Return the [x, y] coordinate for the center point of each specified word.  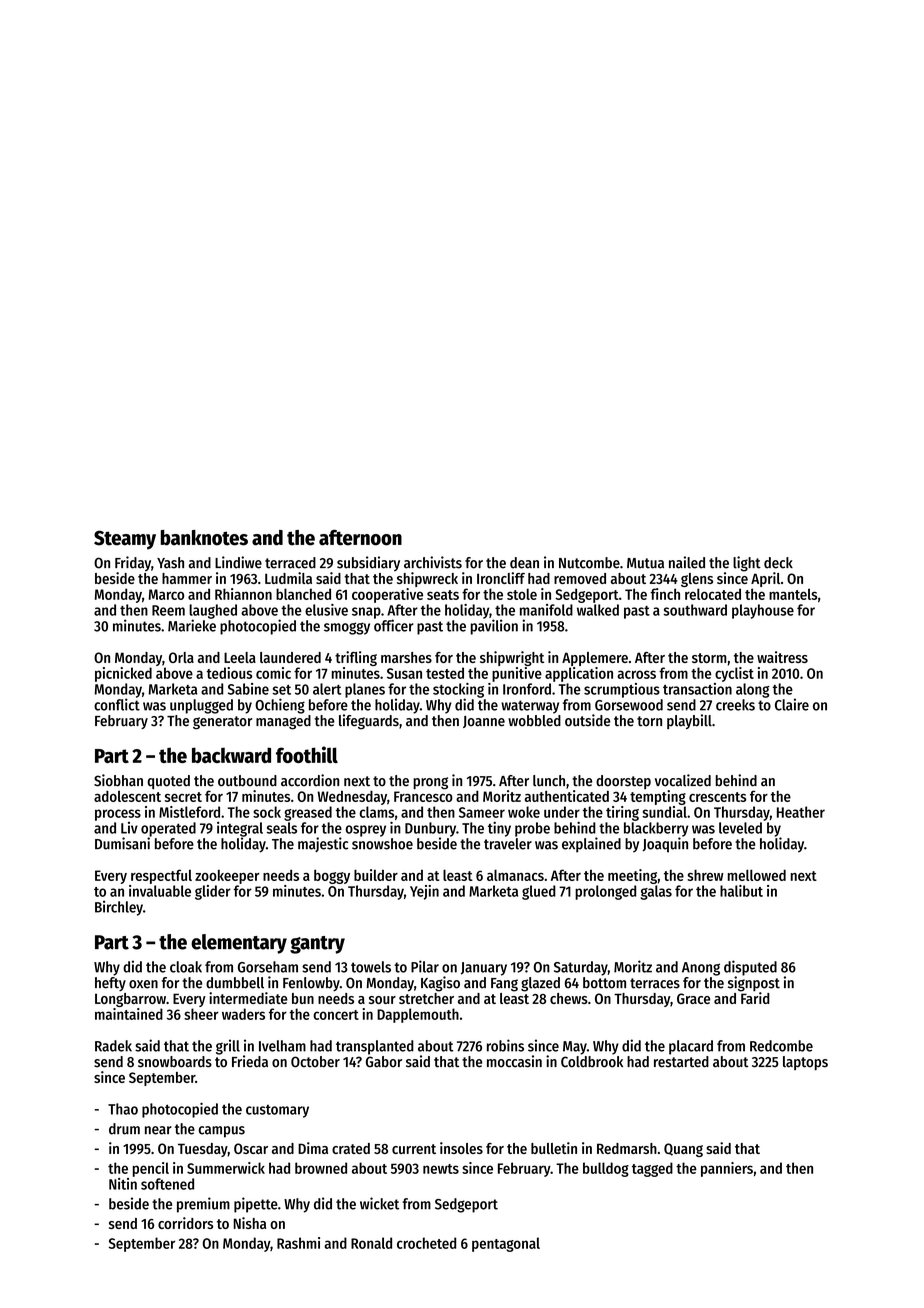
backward [231, 755]
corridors [185, 1223]
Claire [792, 704]
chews [569, 998]
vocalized [683, 780]
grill [228, 1047]
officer [393, 625]
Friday [133, 563]
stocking [458, 690]
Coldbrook [592, 1062]
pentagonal [506, 1244]
